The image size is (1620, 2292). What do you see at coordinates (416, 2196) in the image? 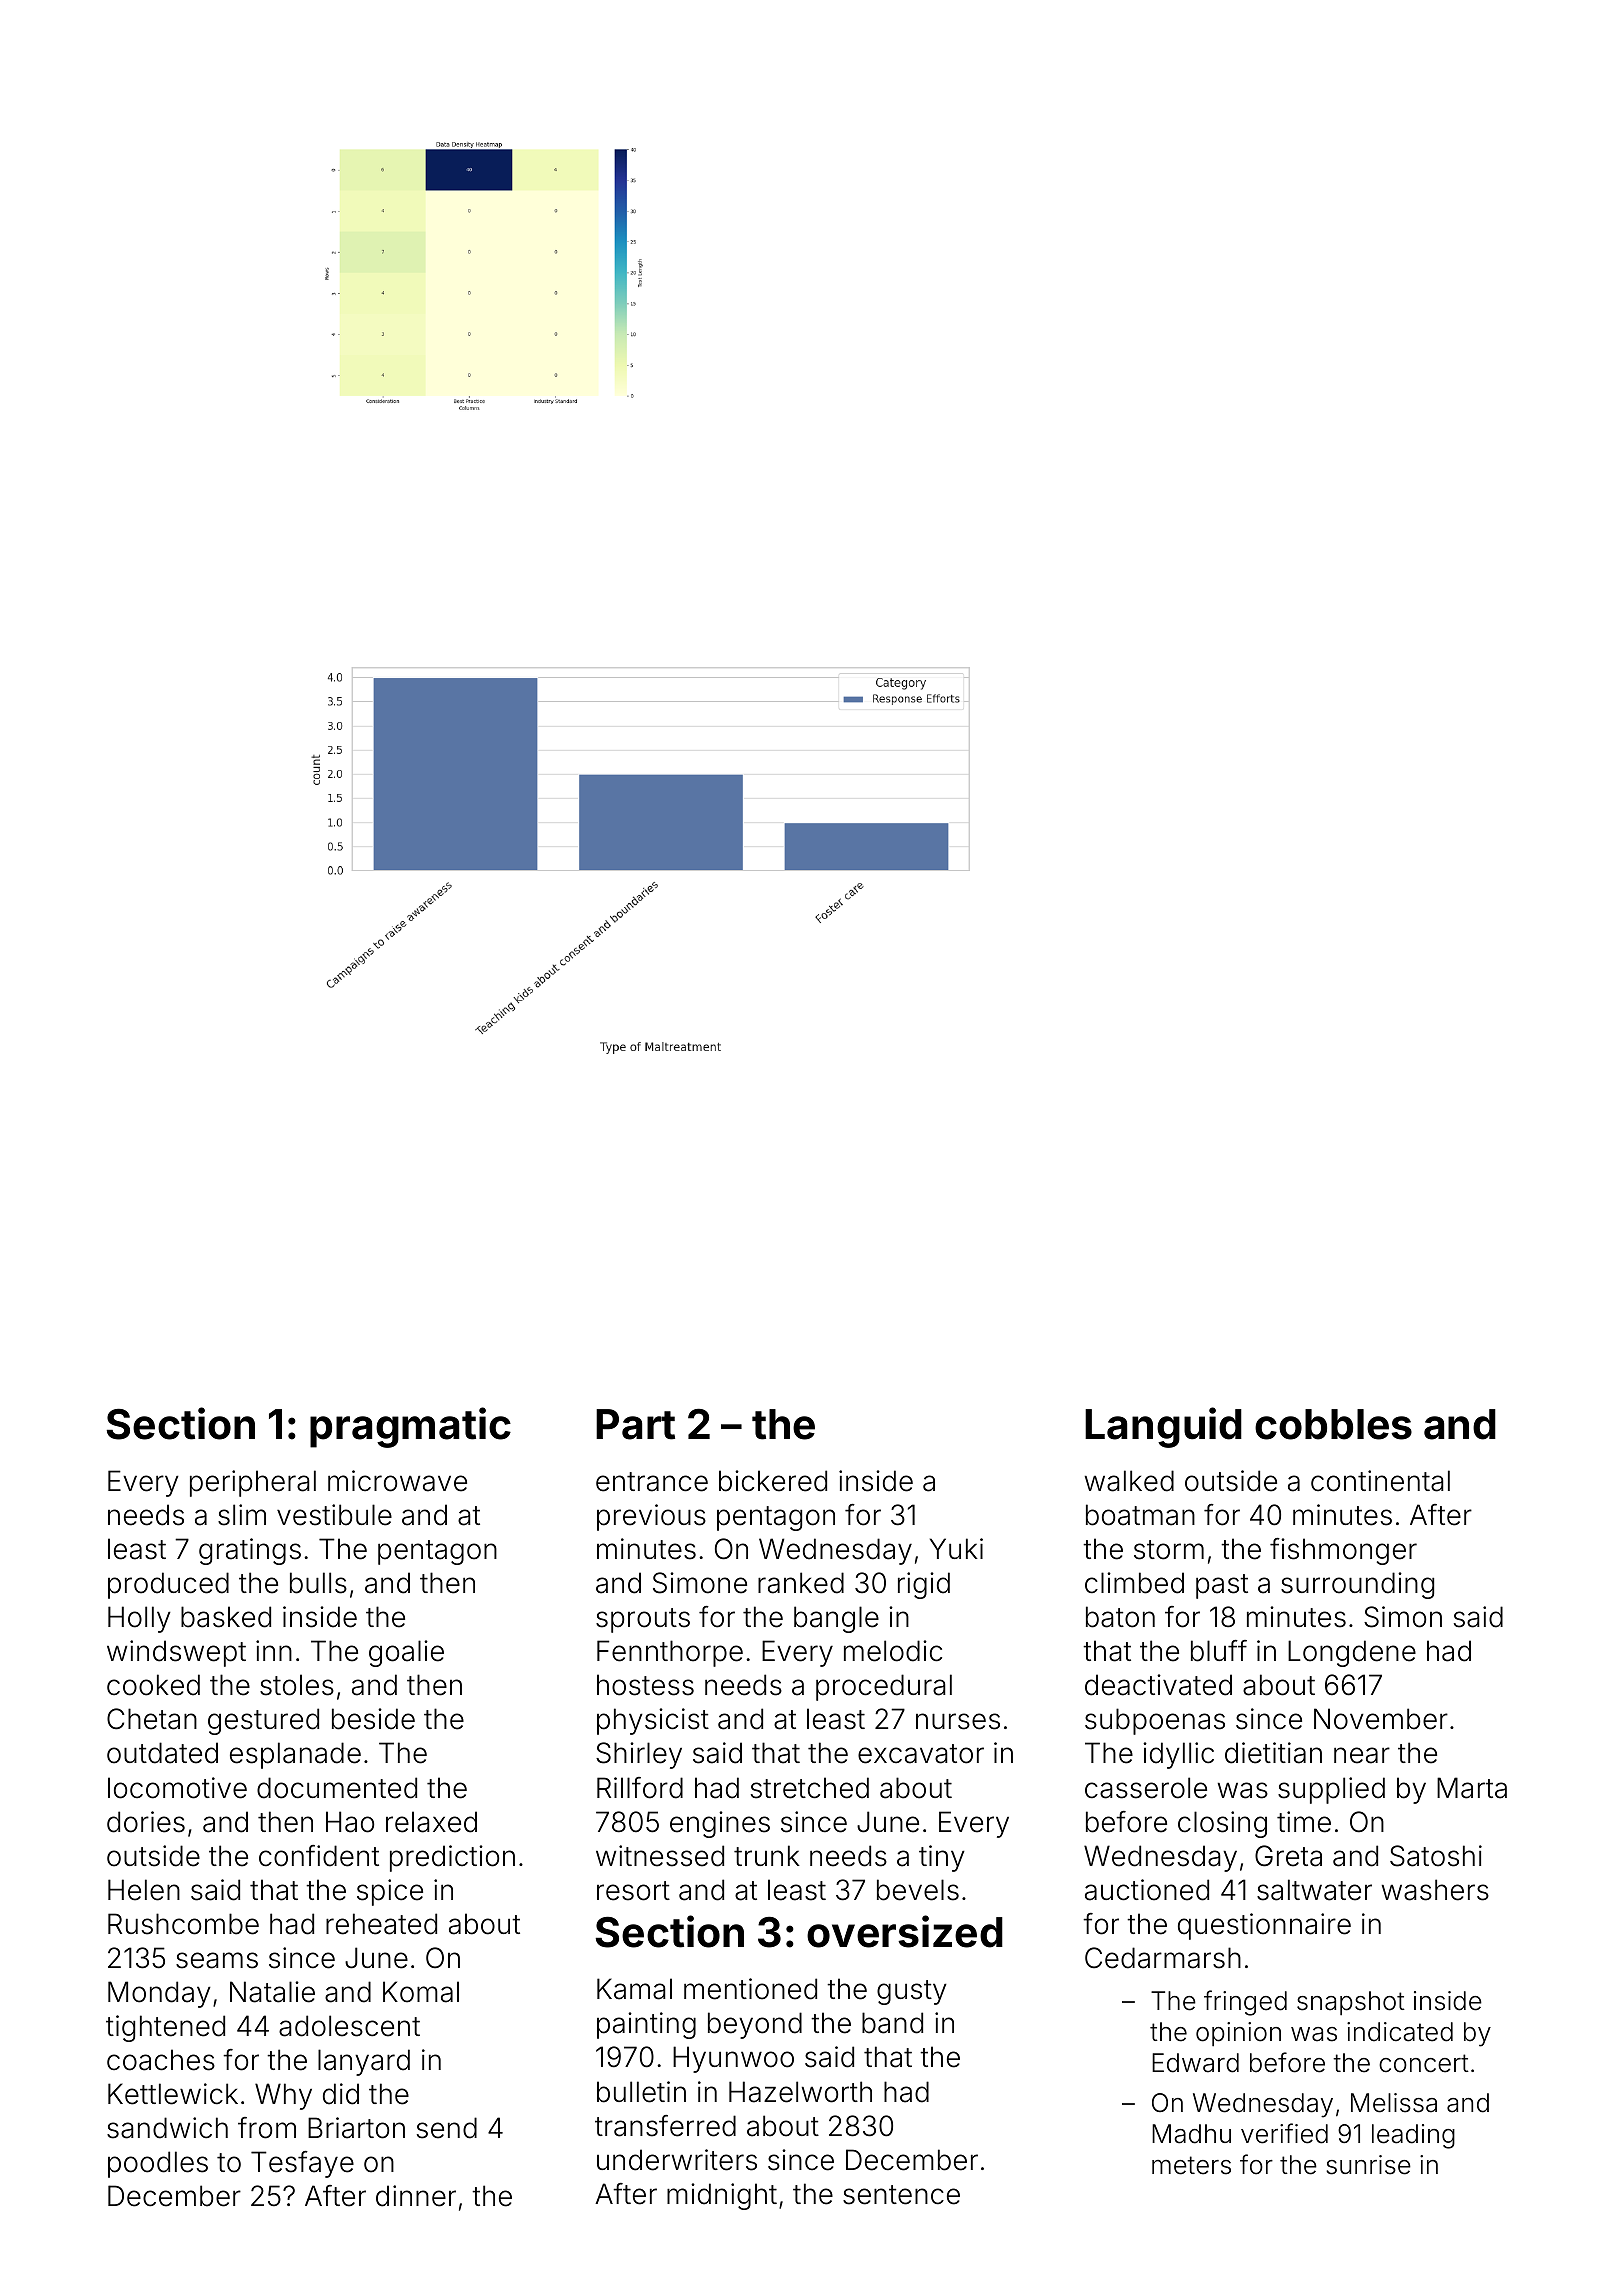
I see `dinner` at bounding box center [416, 2196].
